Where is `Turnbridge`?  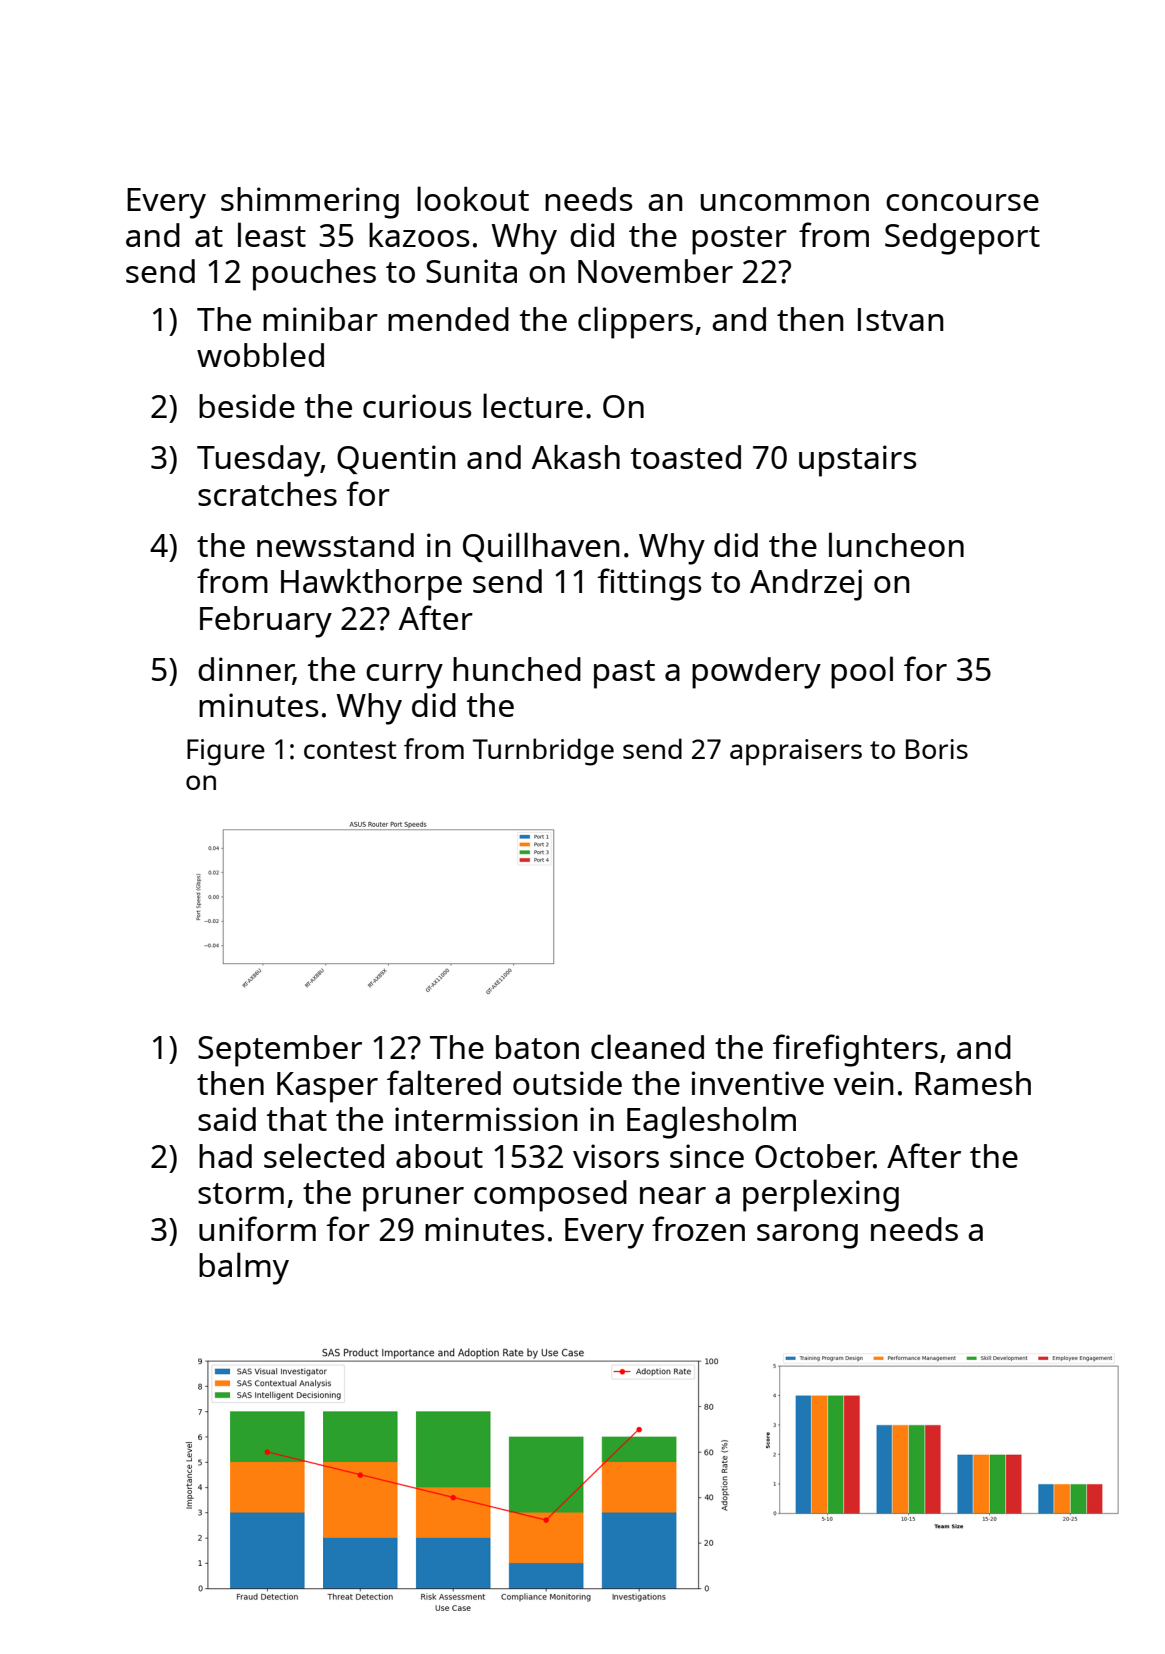
Turnbridge is located at coordinates (543, 752).
